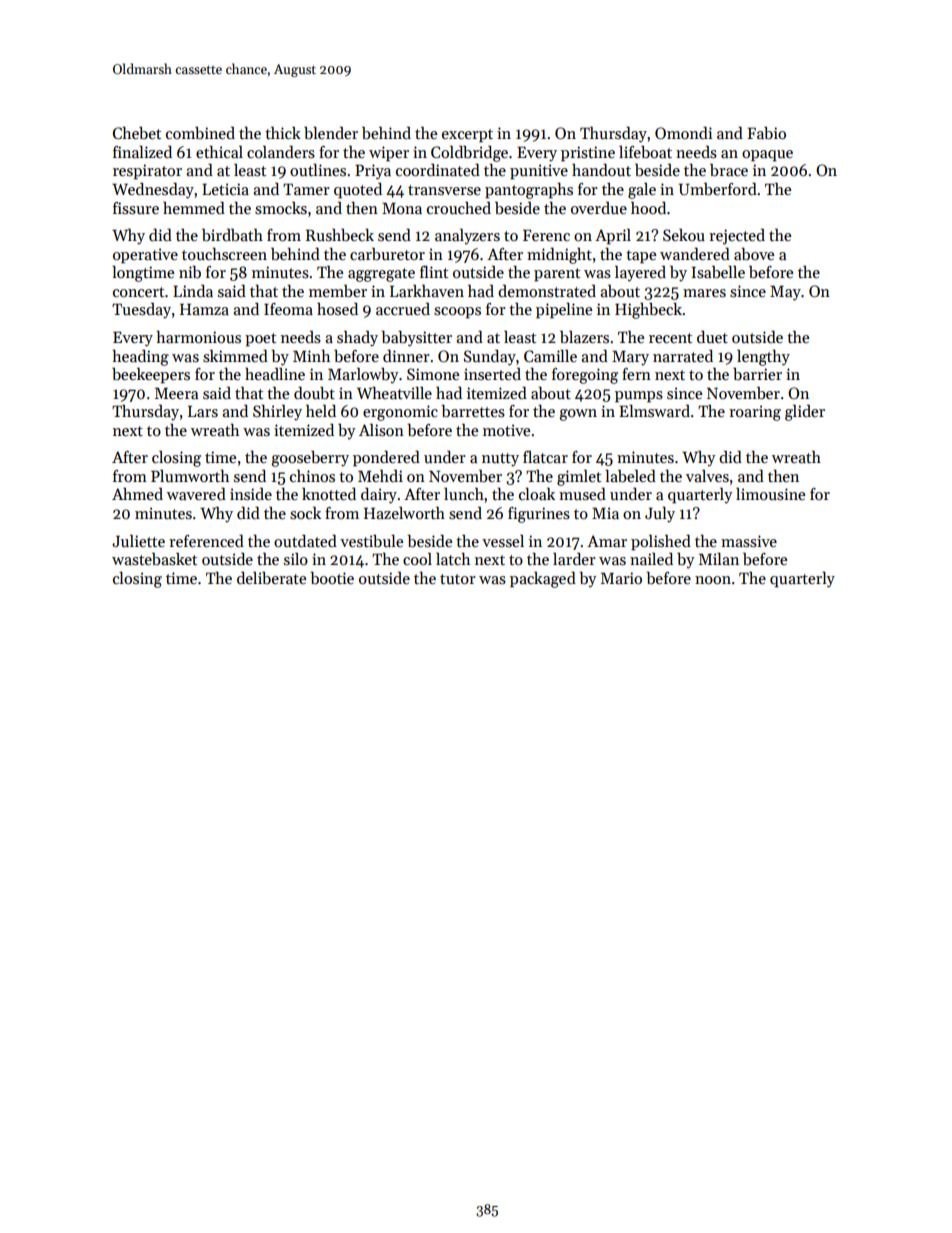  I want to click on combined, so click(200, 132).
